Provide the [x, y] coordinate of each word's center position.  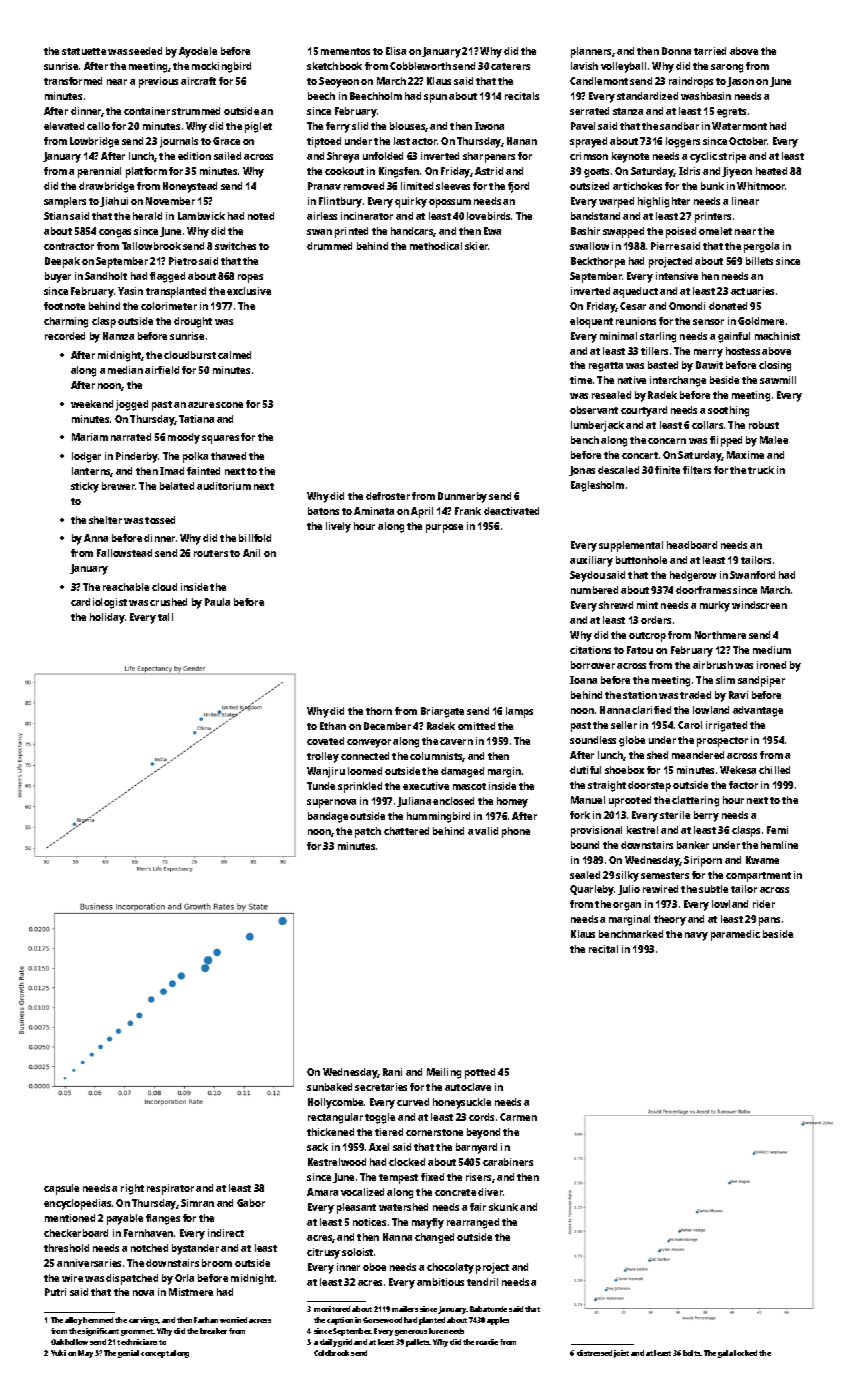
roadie [487, 1342]
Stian [56, 216]
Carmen [518, 1117]
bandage [328, 817]
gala [725, 1354]
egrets [731, 113]
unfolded [383, 156]
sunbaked [329, 1087]
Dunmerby [462, 497]
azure [201, 405]
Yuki [58, 1353]
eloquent [591, 322]
